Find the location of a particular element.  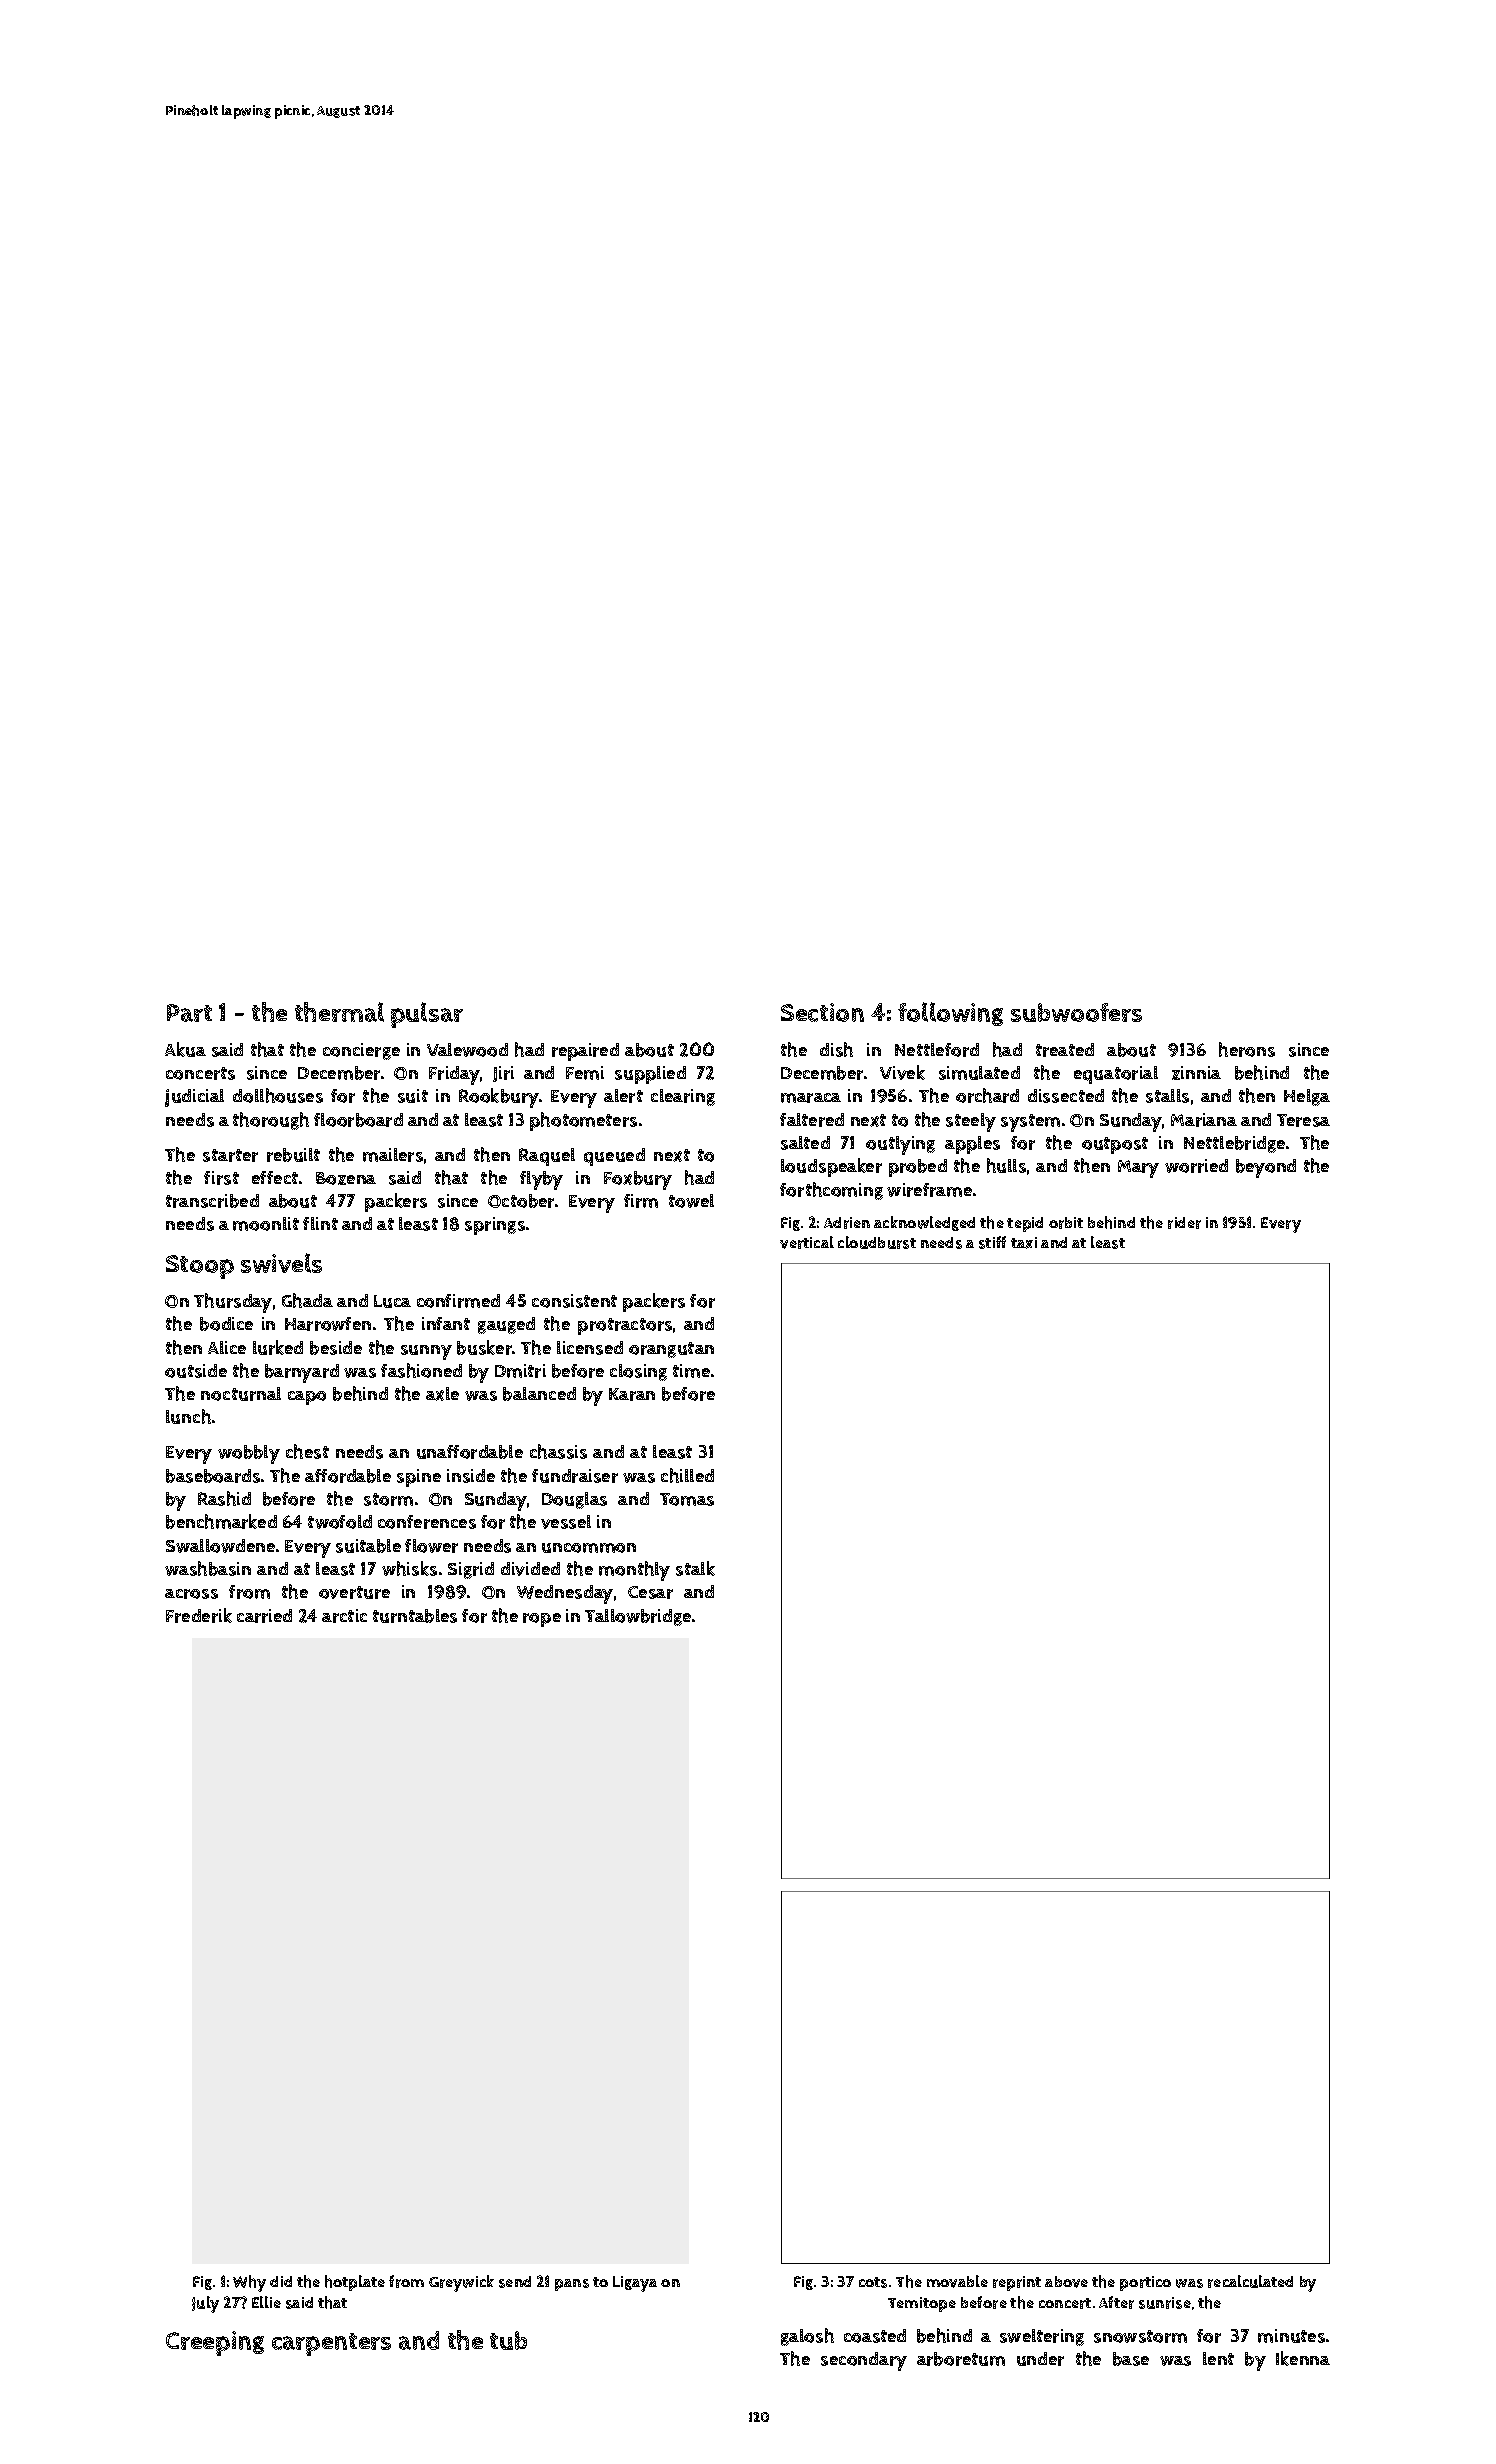

outside is located at coordinates (196, 1371).
